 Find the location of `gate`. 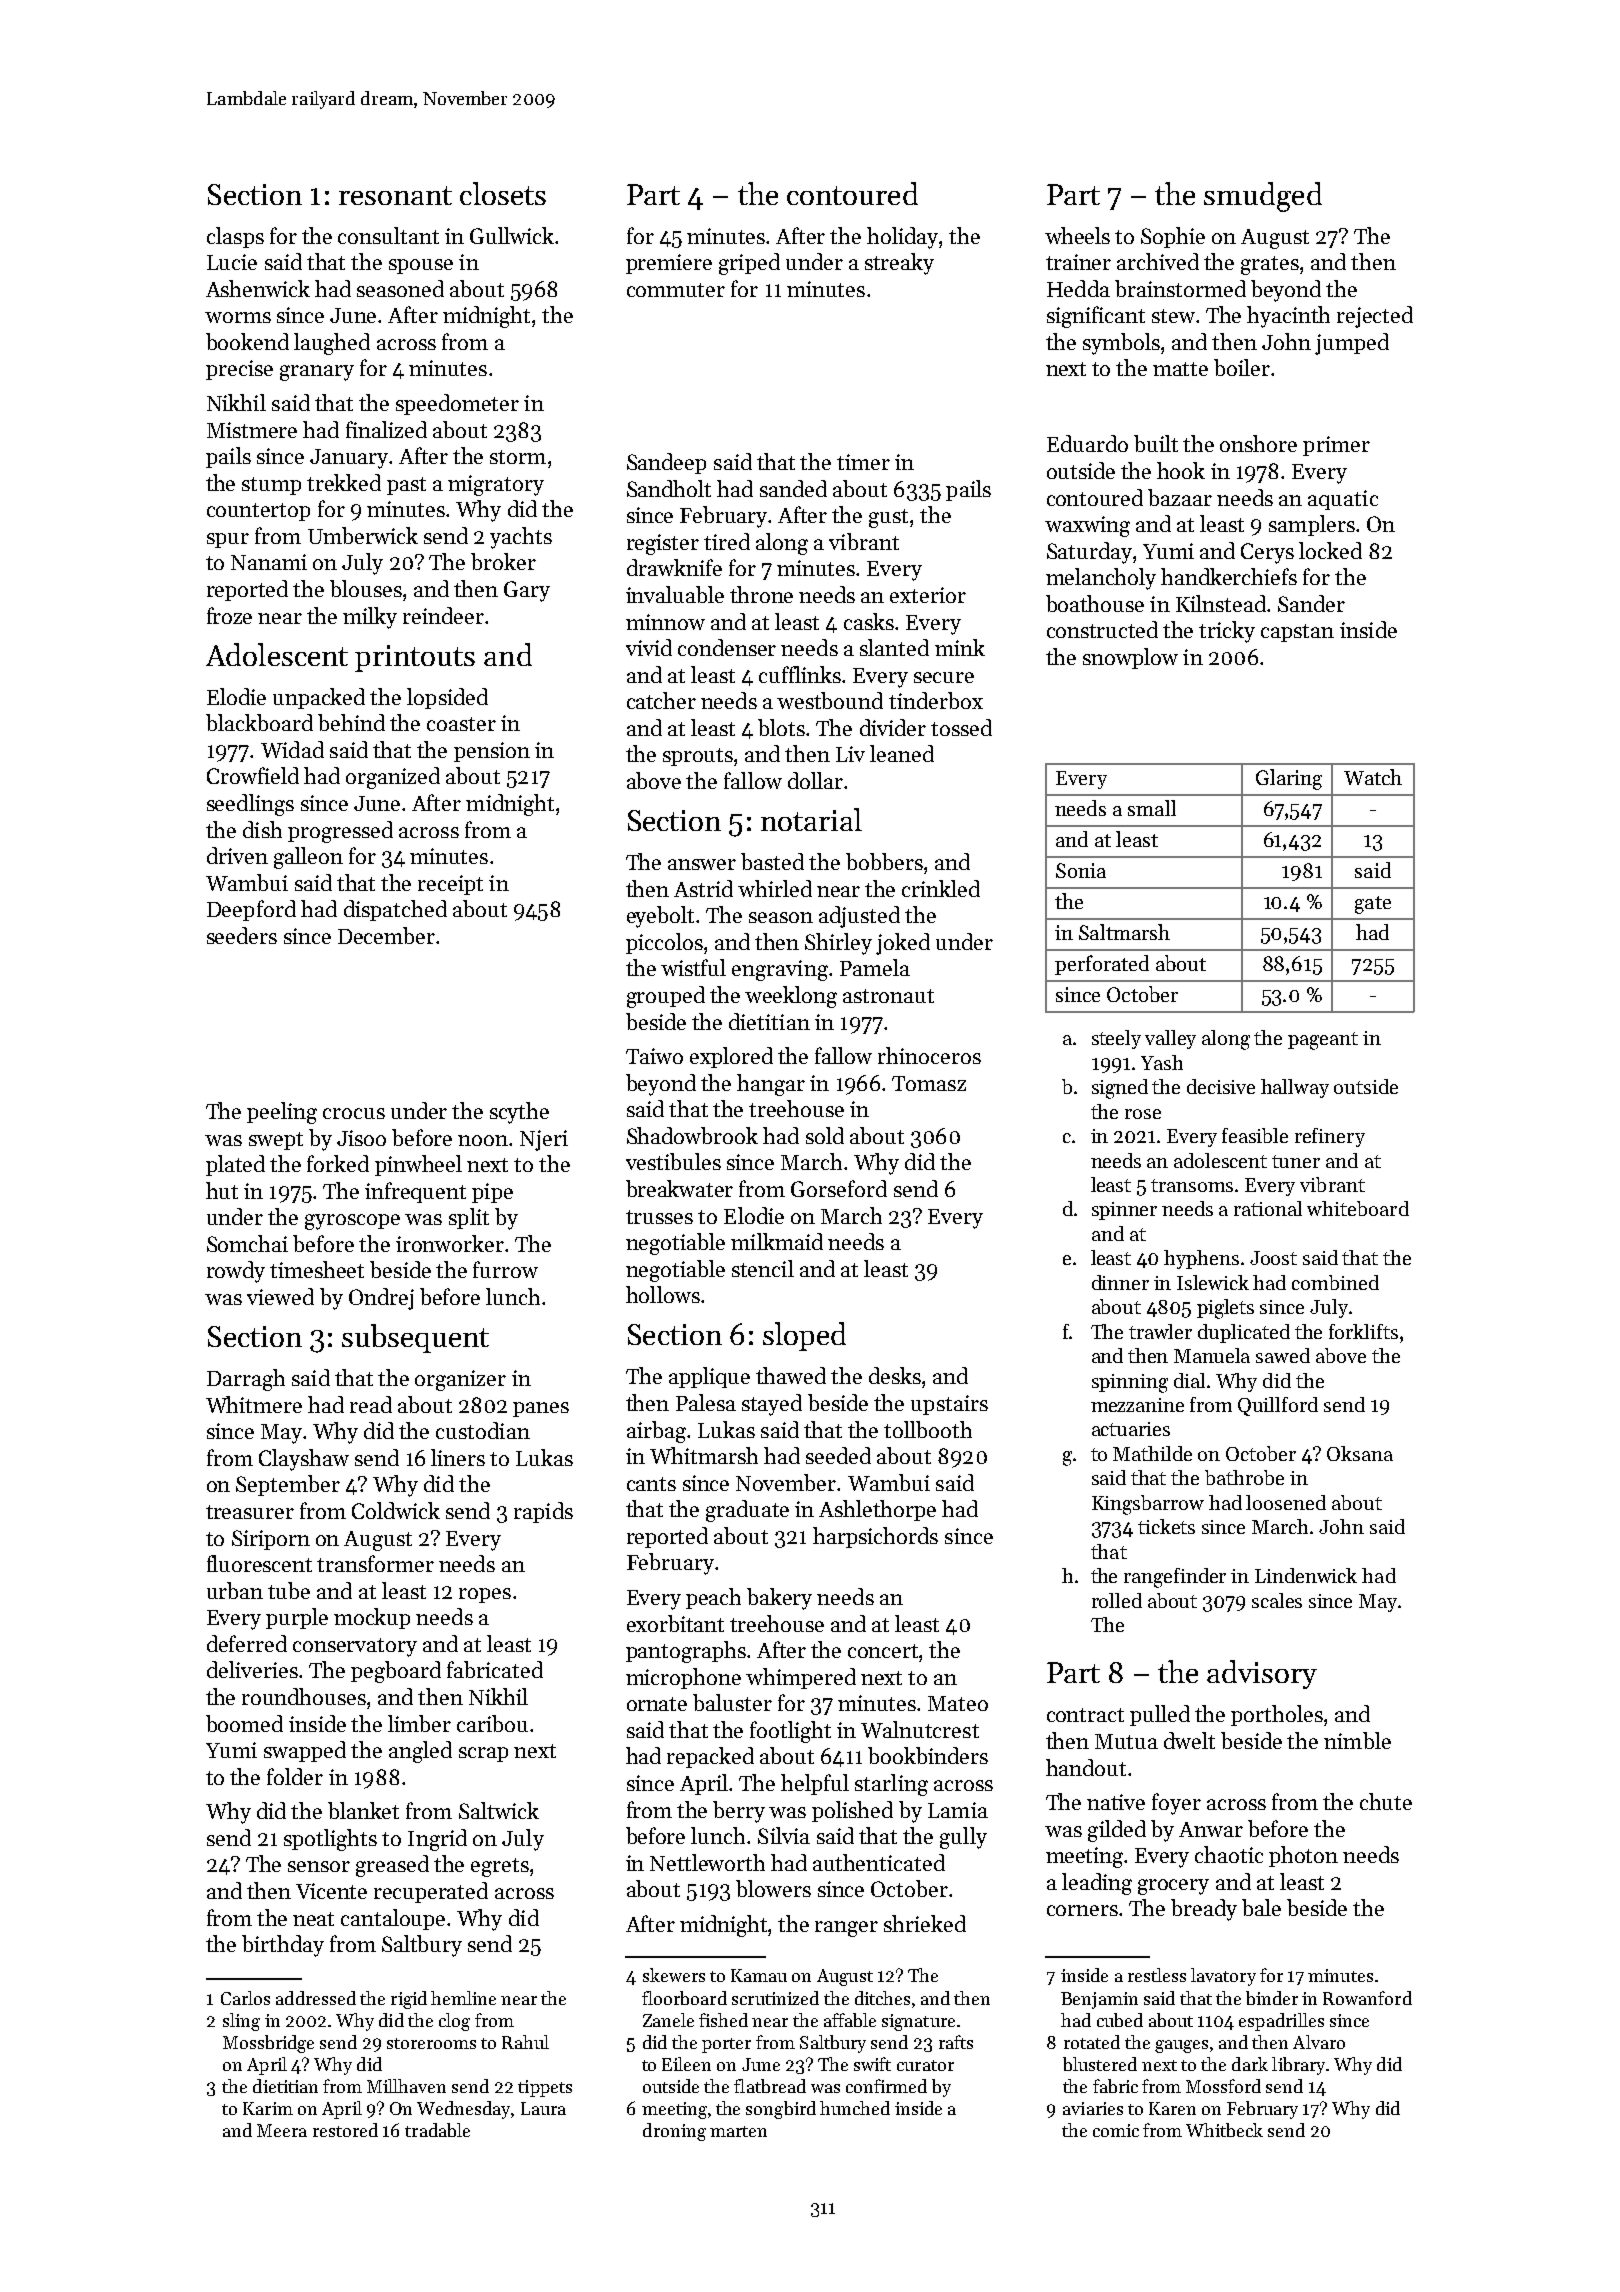

gate is located at coordinates (1373, 905).
